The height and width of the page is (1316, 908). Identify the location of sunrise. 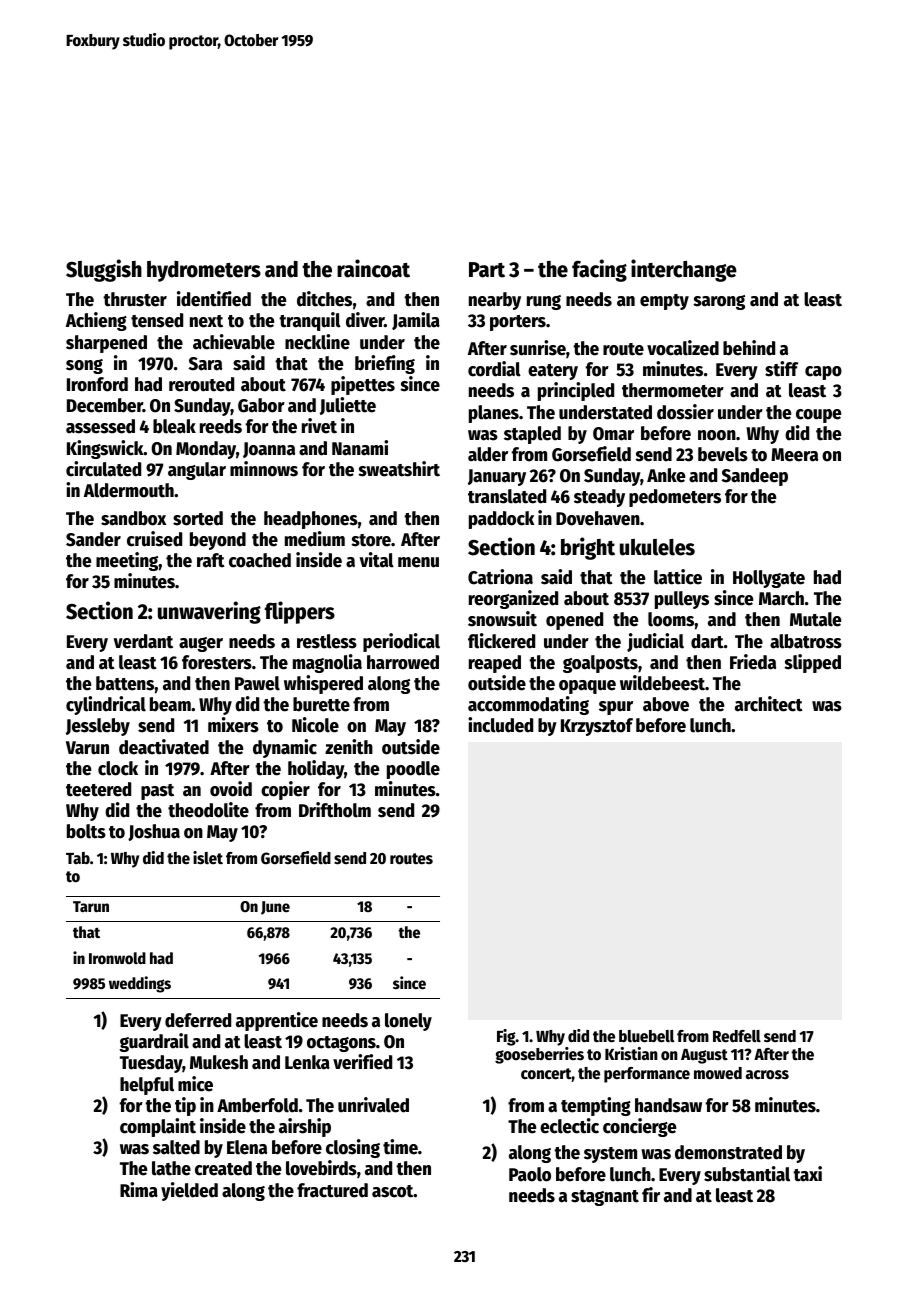
(538, 348).
